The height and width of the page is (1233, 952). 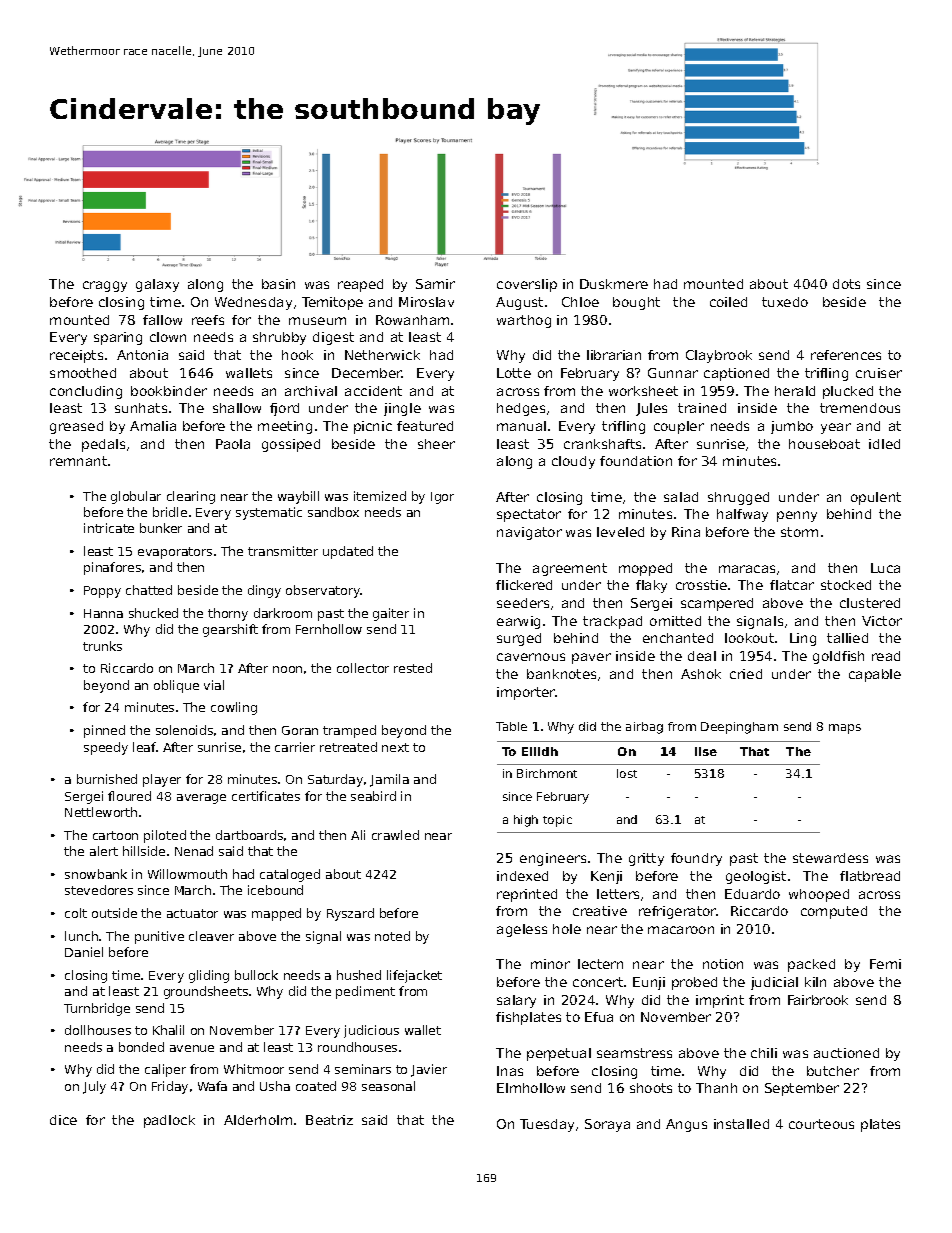 I want to click on pinafores, so click(x=112, y=568).
